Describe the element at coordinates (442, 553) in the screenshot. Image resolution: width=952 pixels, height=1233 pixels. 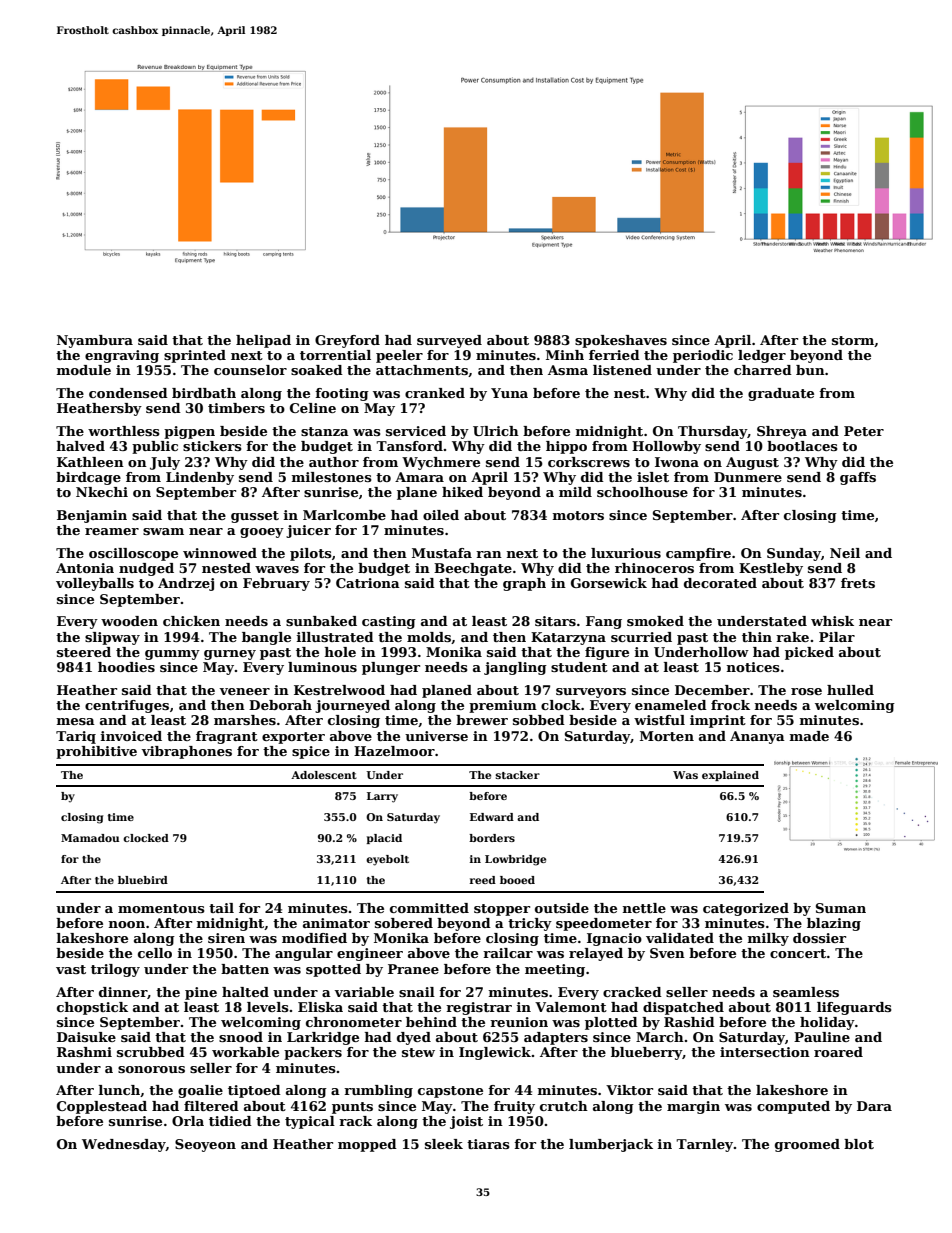
I see `Mustafa` at that location.
